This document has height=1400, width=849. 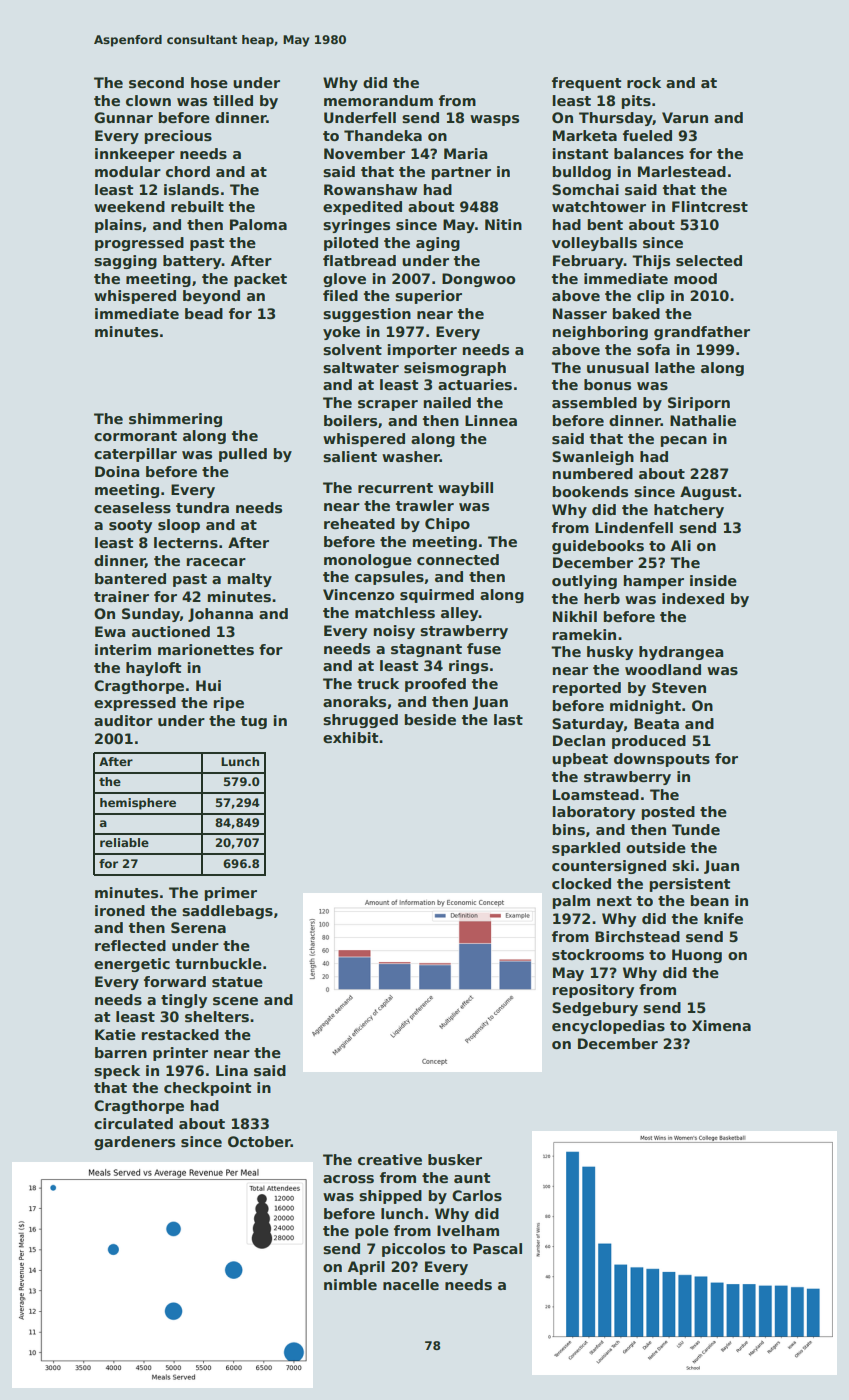 What do you see at coordinates (695, 278) in the document?
I see `mood` at bounding box center [695, 278].
